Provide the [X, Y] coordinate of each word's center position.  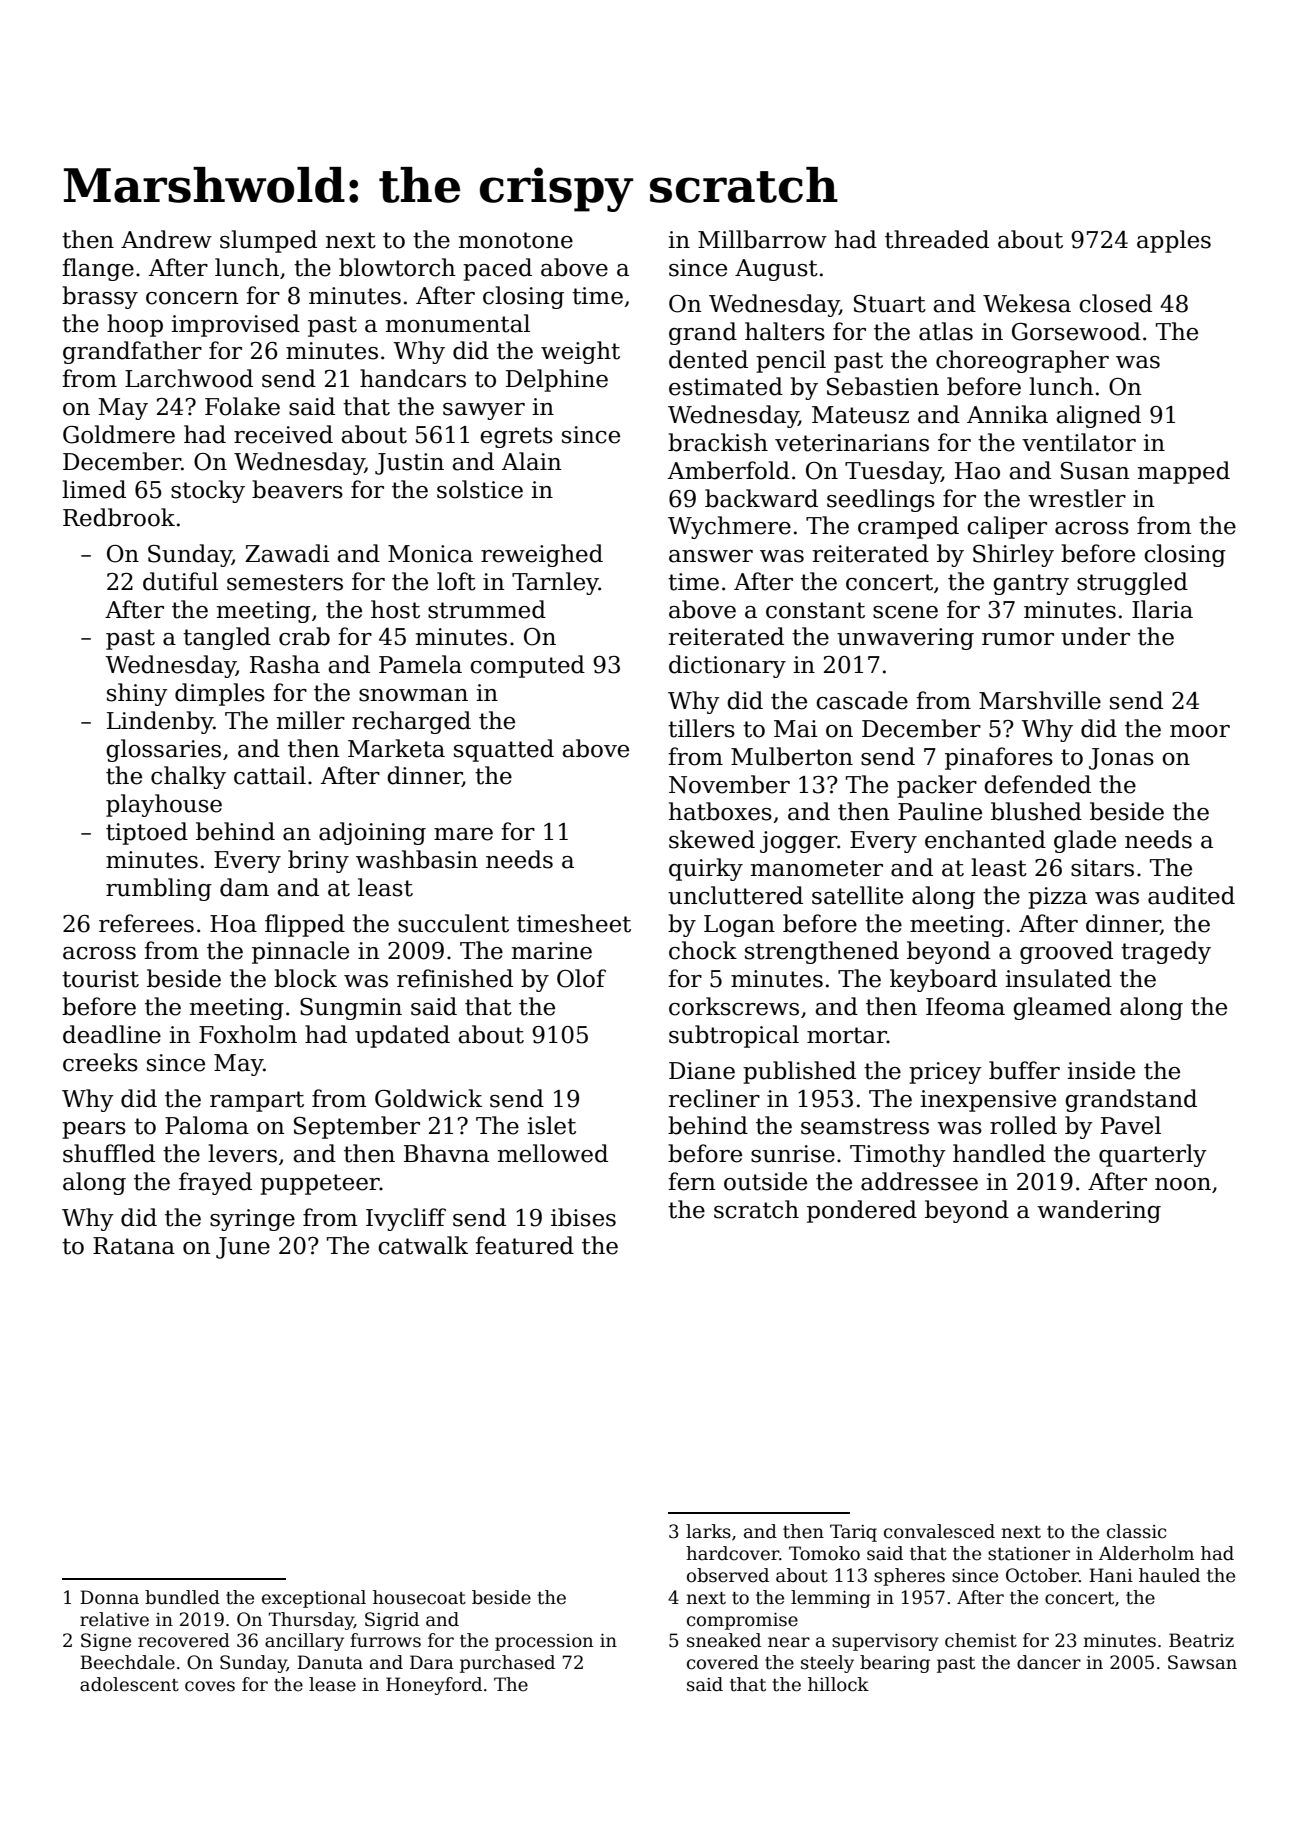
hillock [838, 1684]
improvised [235, 325]
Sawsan [1202, 1662]
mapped [1184, 472]
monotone [516, 240]
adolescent [129, 1684]
